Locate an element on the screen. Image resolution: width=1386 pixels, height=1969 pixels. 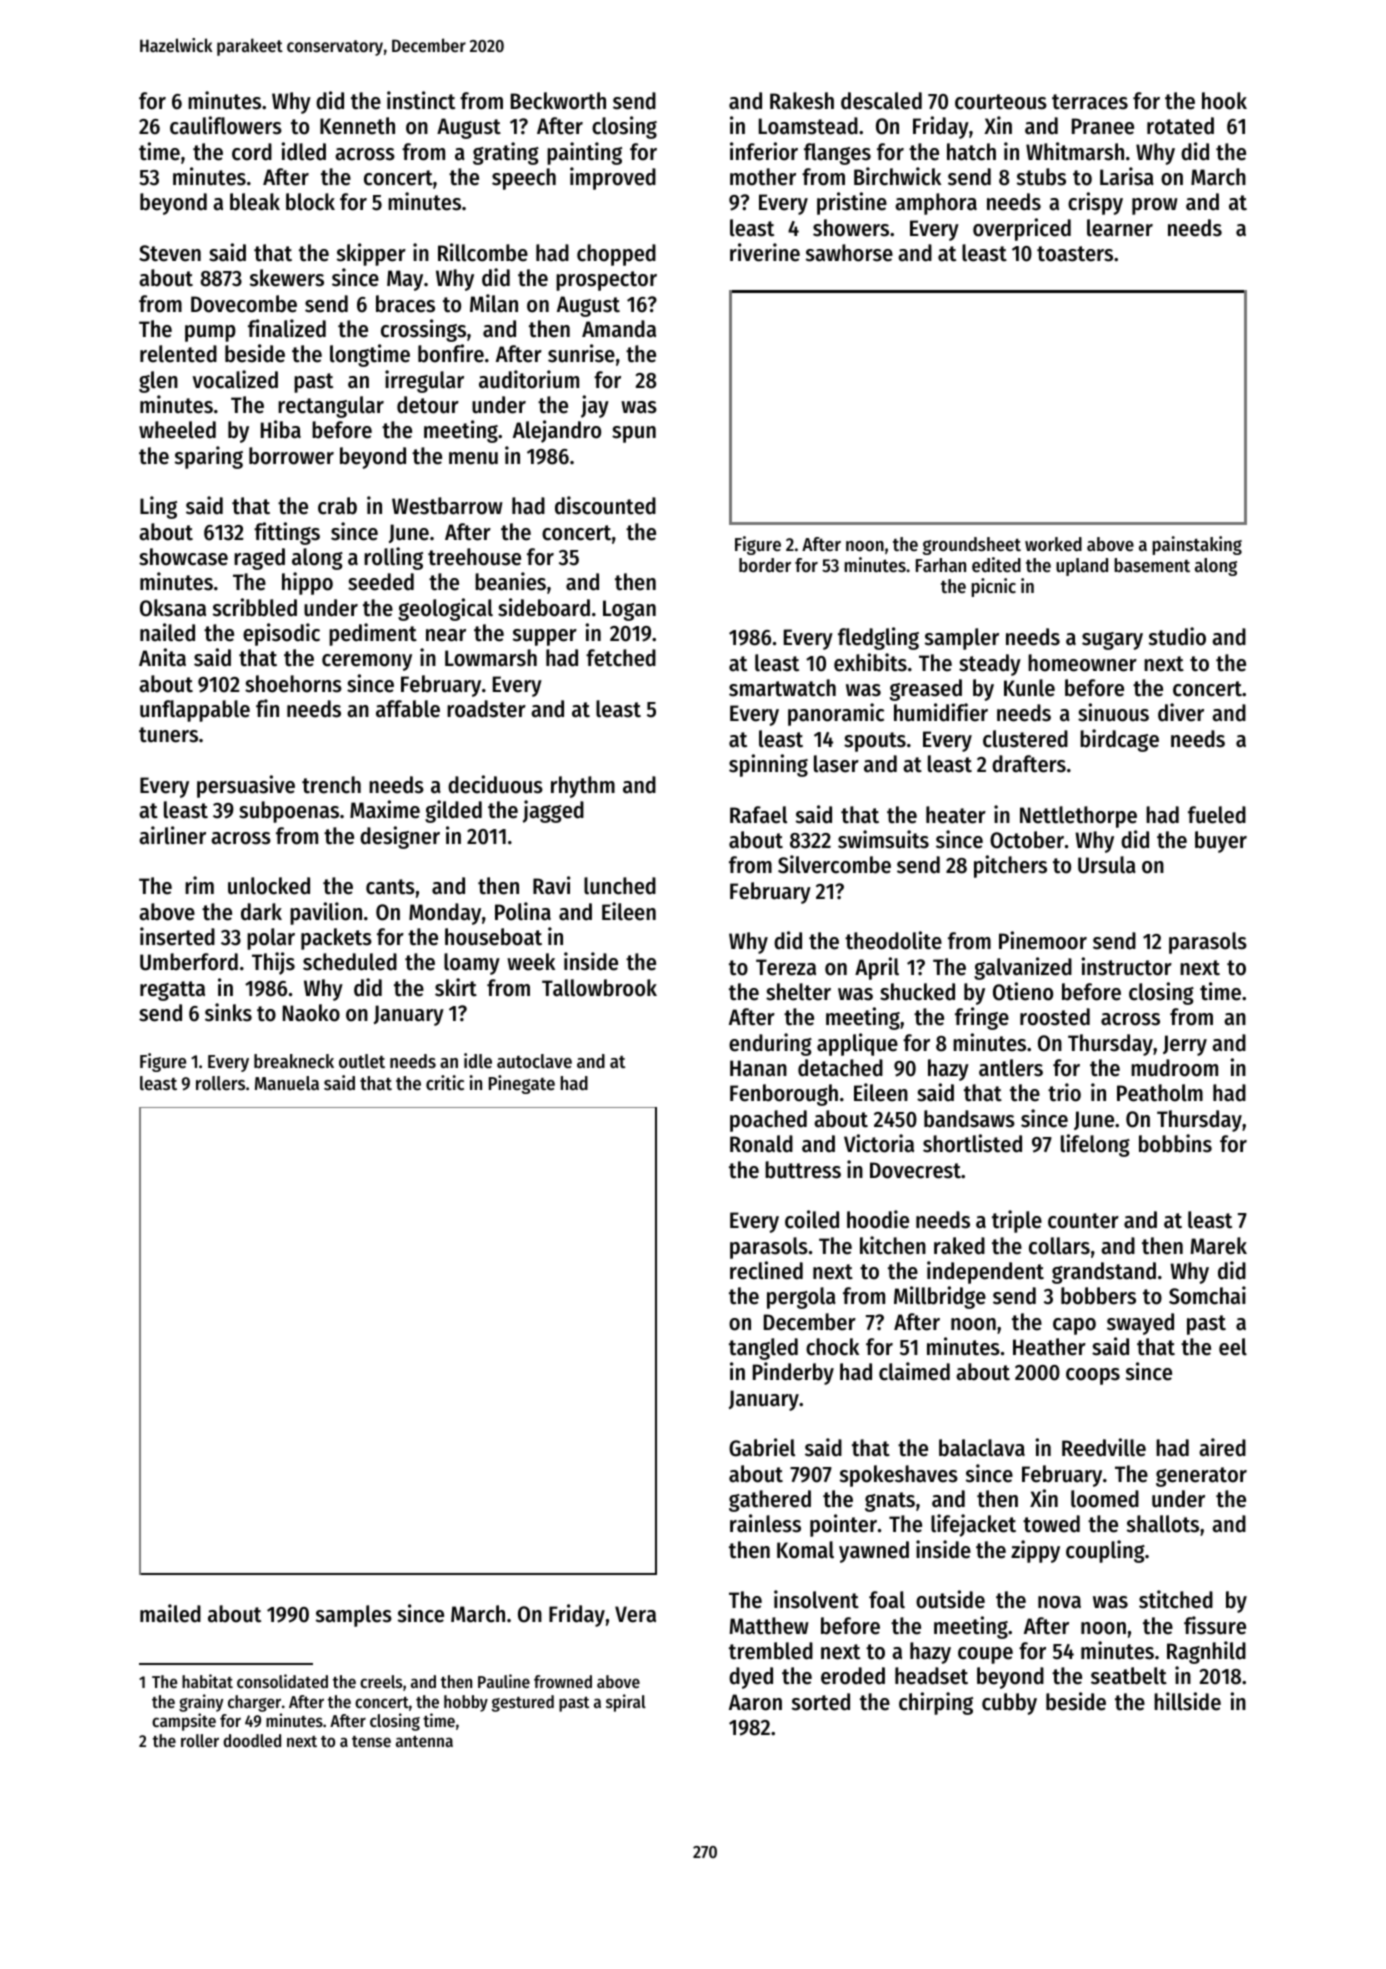
fringe is located at coordinates (982, 1018).
